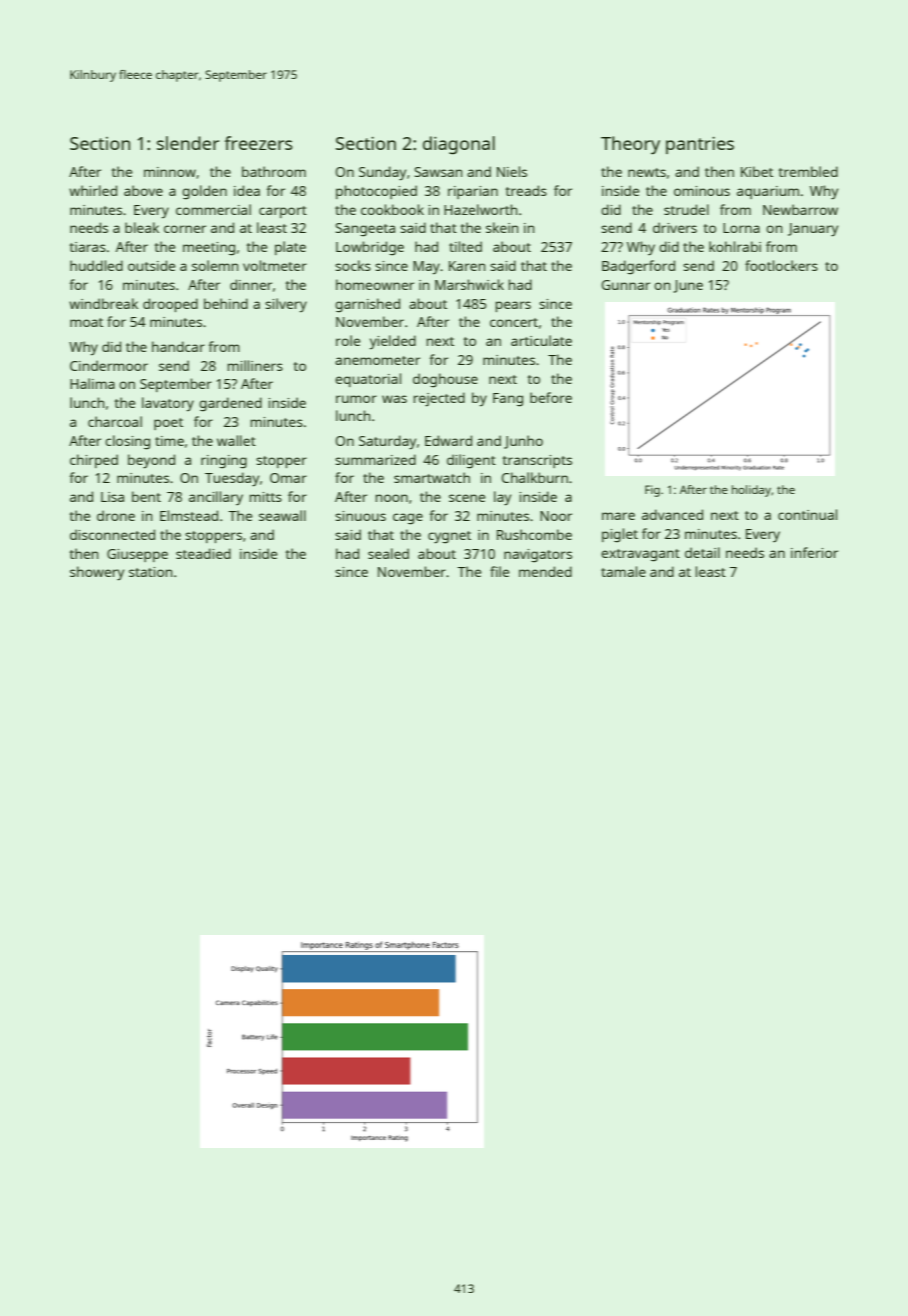 The height and width of the screenshot is (1316, 908). Describe the element at coordinates (467, 498) in the screenshot. I see `scene` at that location.
